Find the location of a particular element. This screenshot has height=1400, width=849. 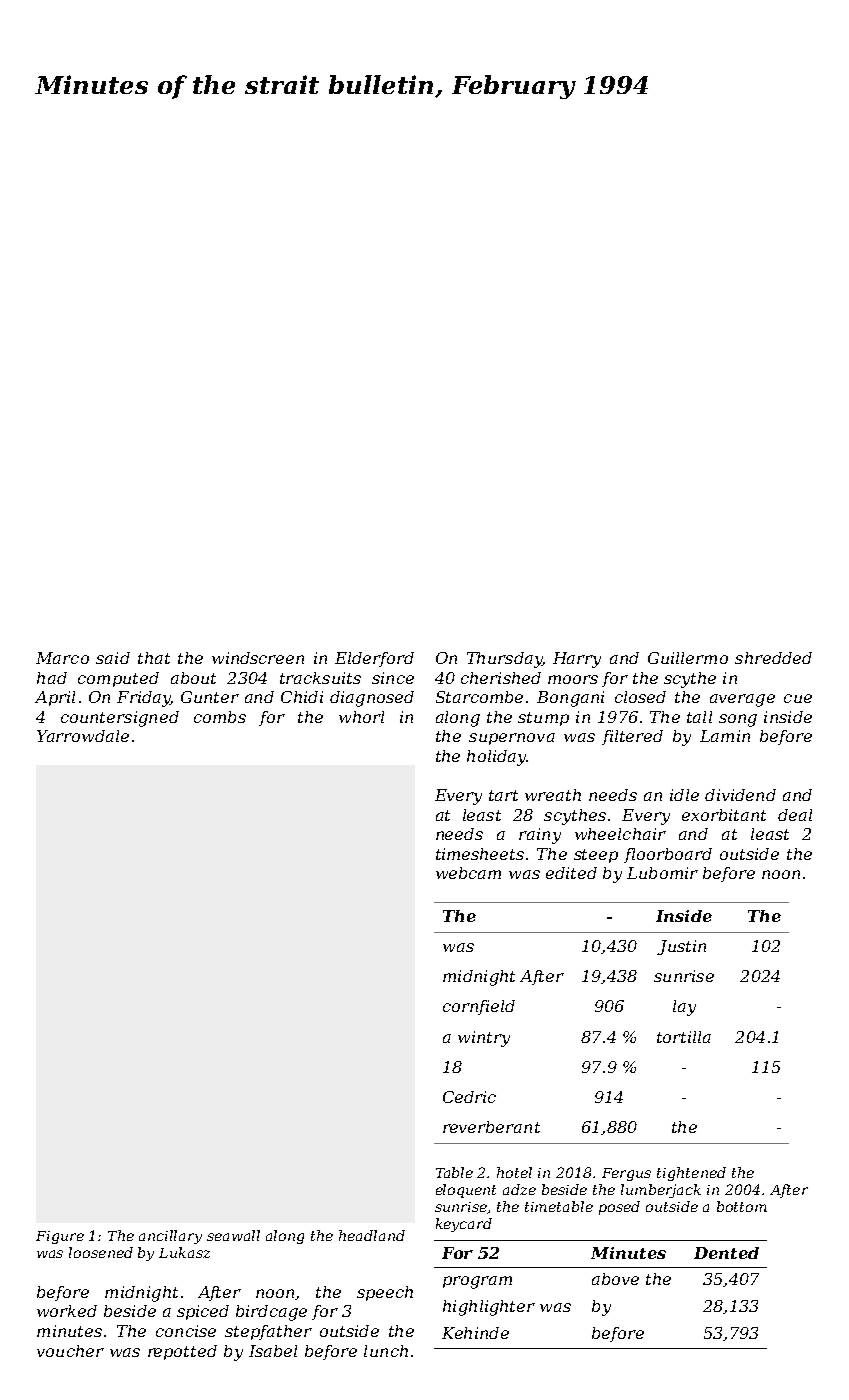

about is located at coordinates (193, 678).
